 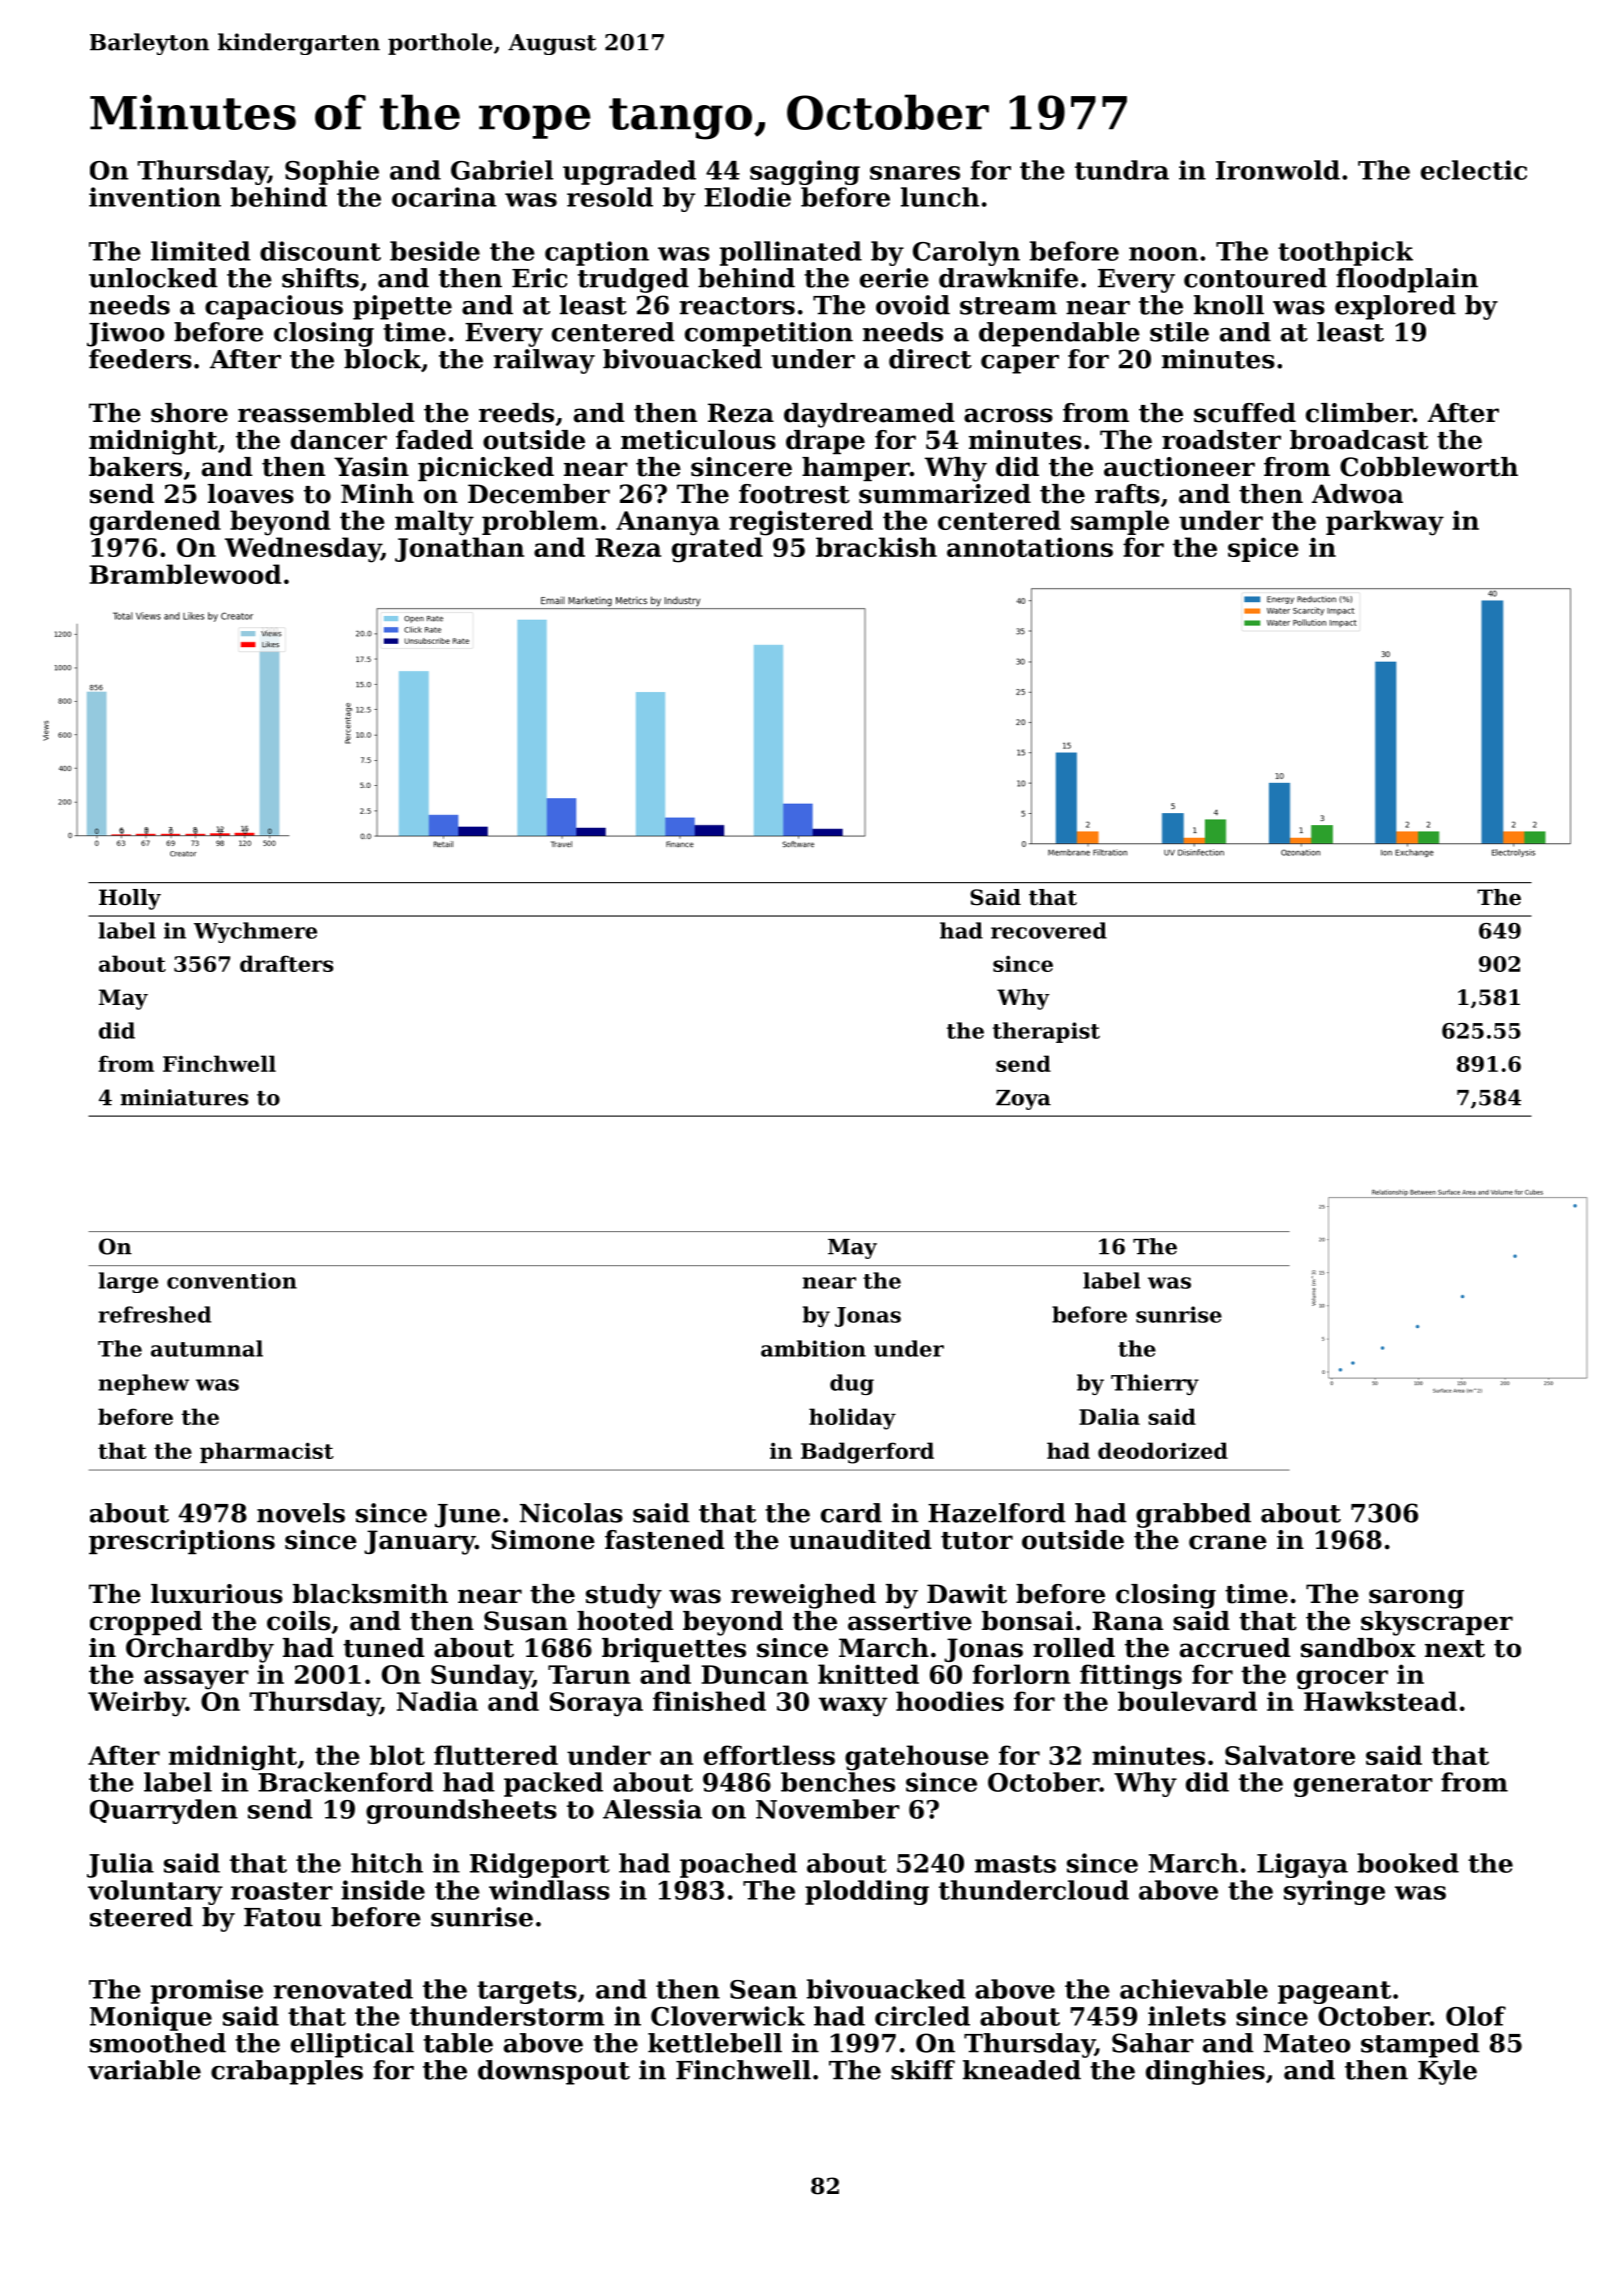 What do you see at coordinates (571, 1513) in the screenshot?
I see `Nicolas` at bounding box center [571, 1513].
